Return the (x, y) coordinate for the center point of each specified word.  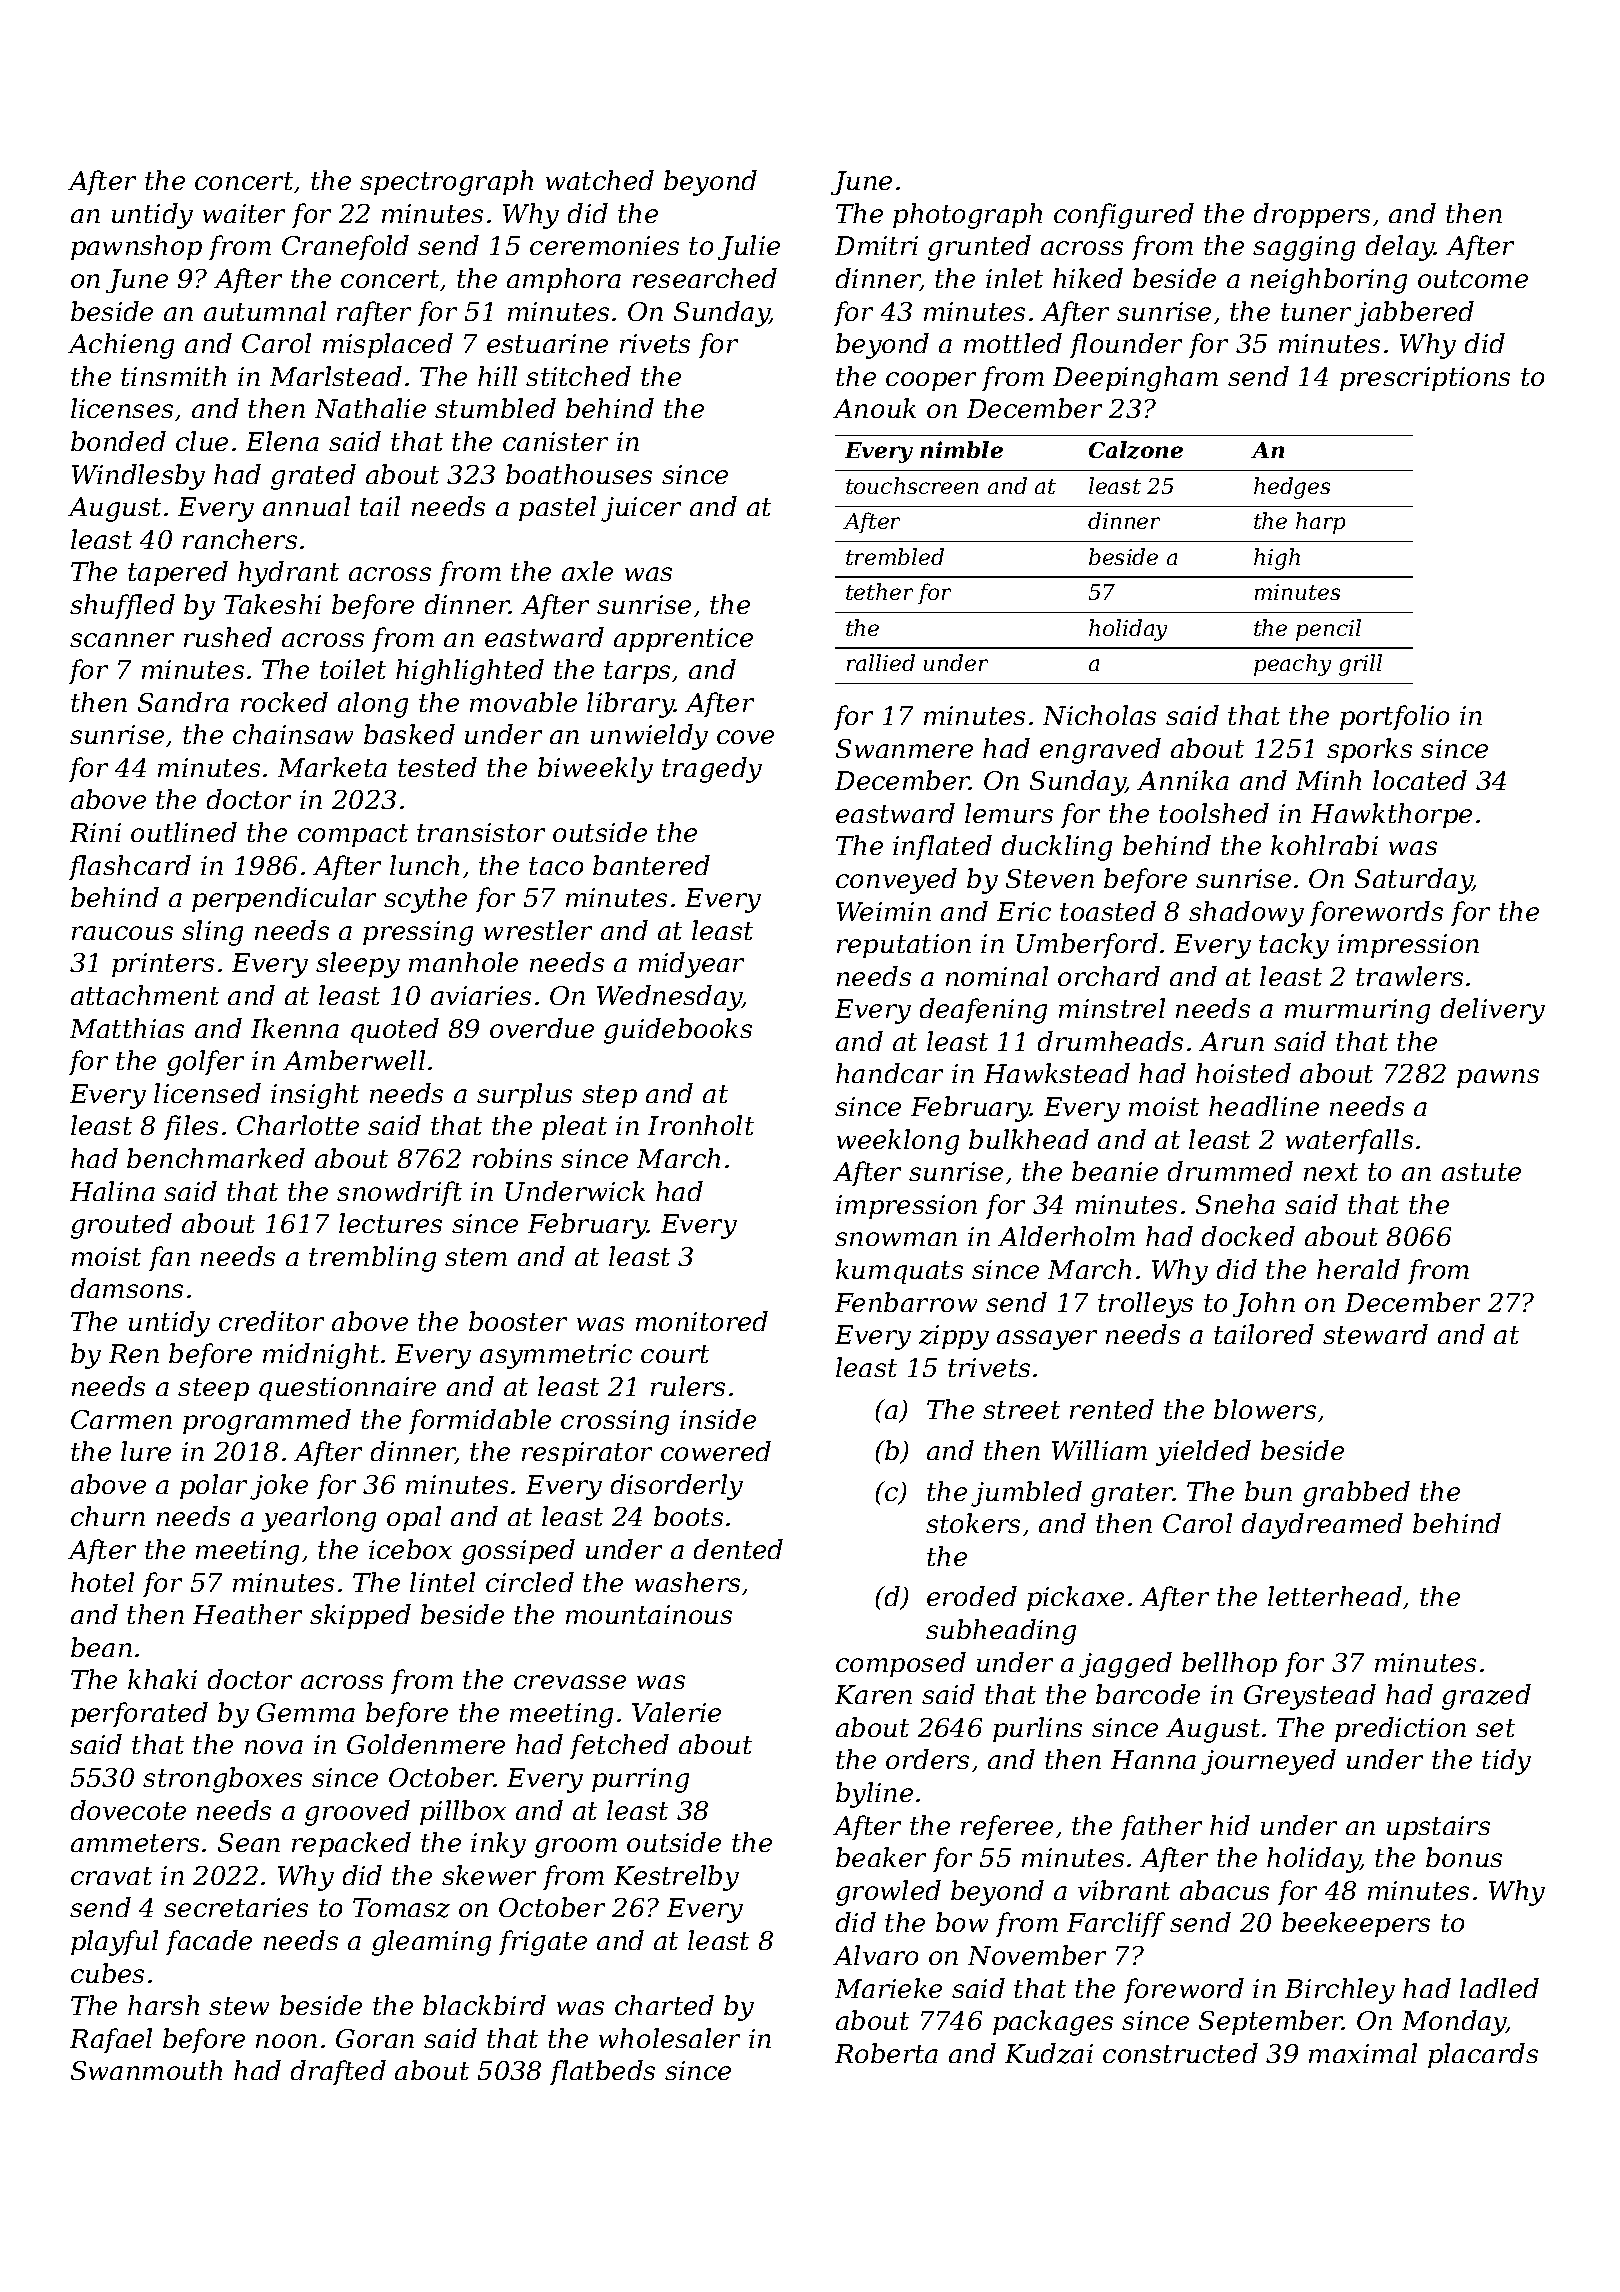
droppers (1312, 215)
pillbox (463, 1812)
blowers (1265, 1409)
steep (213, 1389)
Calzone (1136, 450)
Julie (749, 247)
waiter (244, 213)
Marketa (332, 767)
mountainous (649, 1614)
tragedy (712, 770)
